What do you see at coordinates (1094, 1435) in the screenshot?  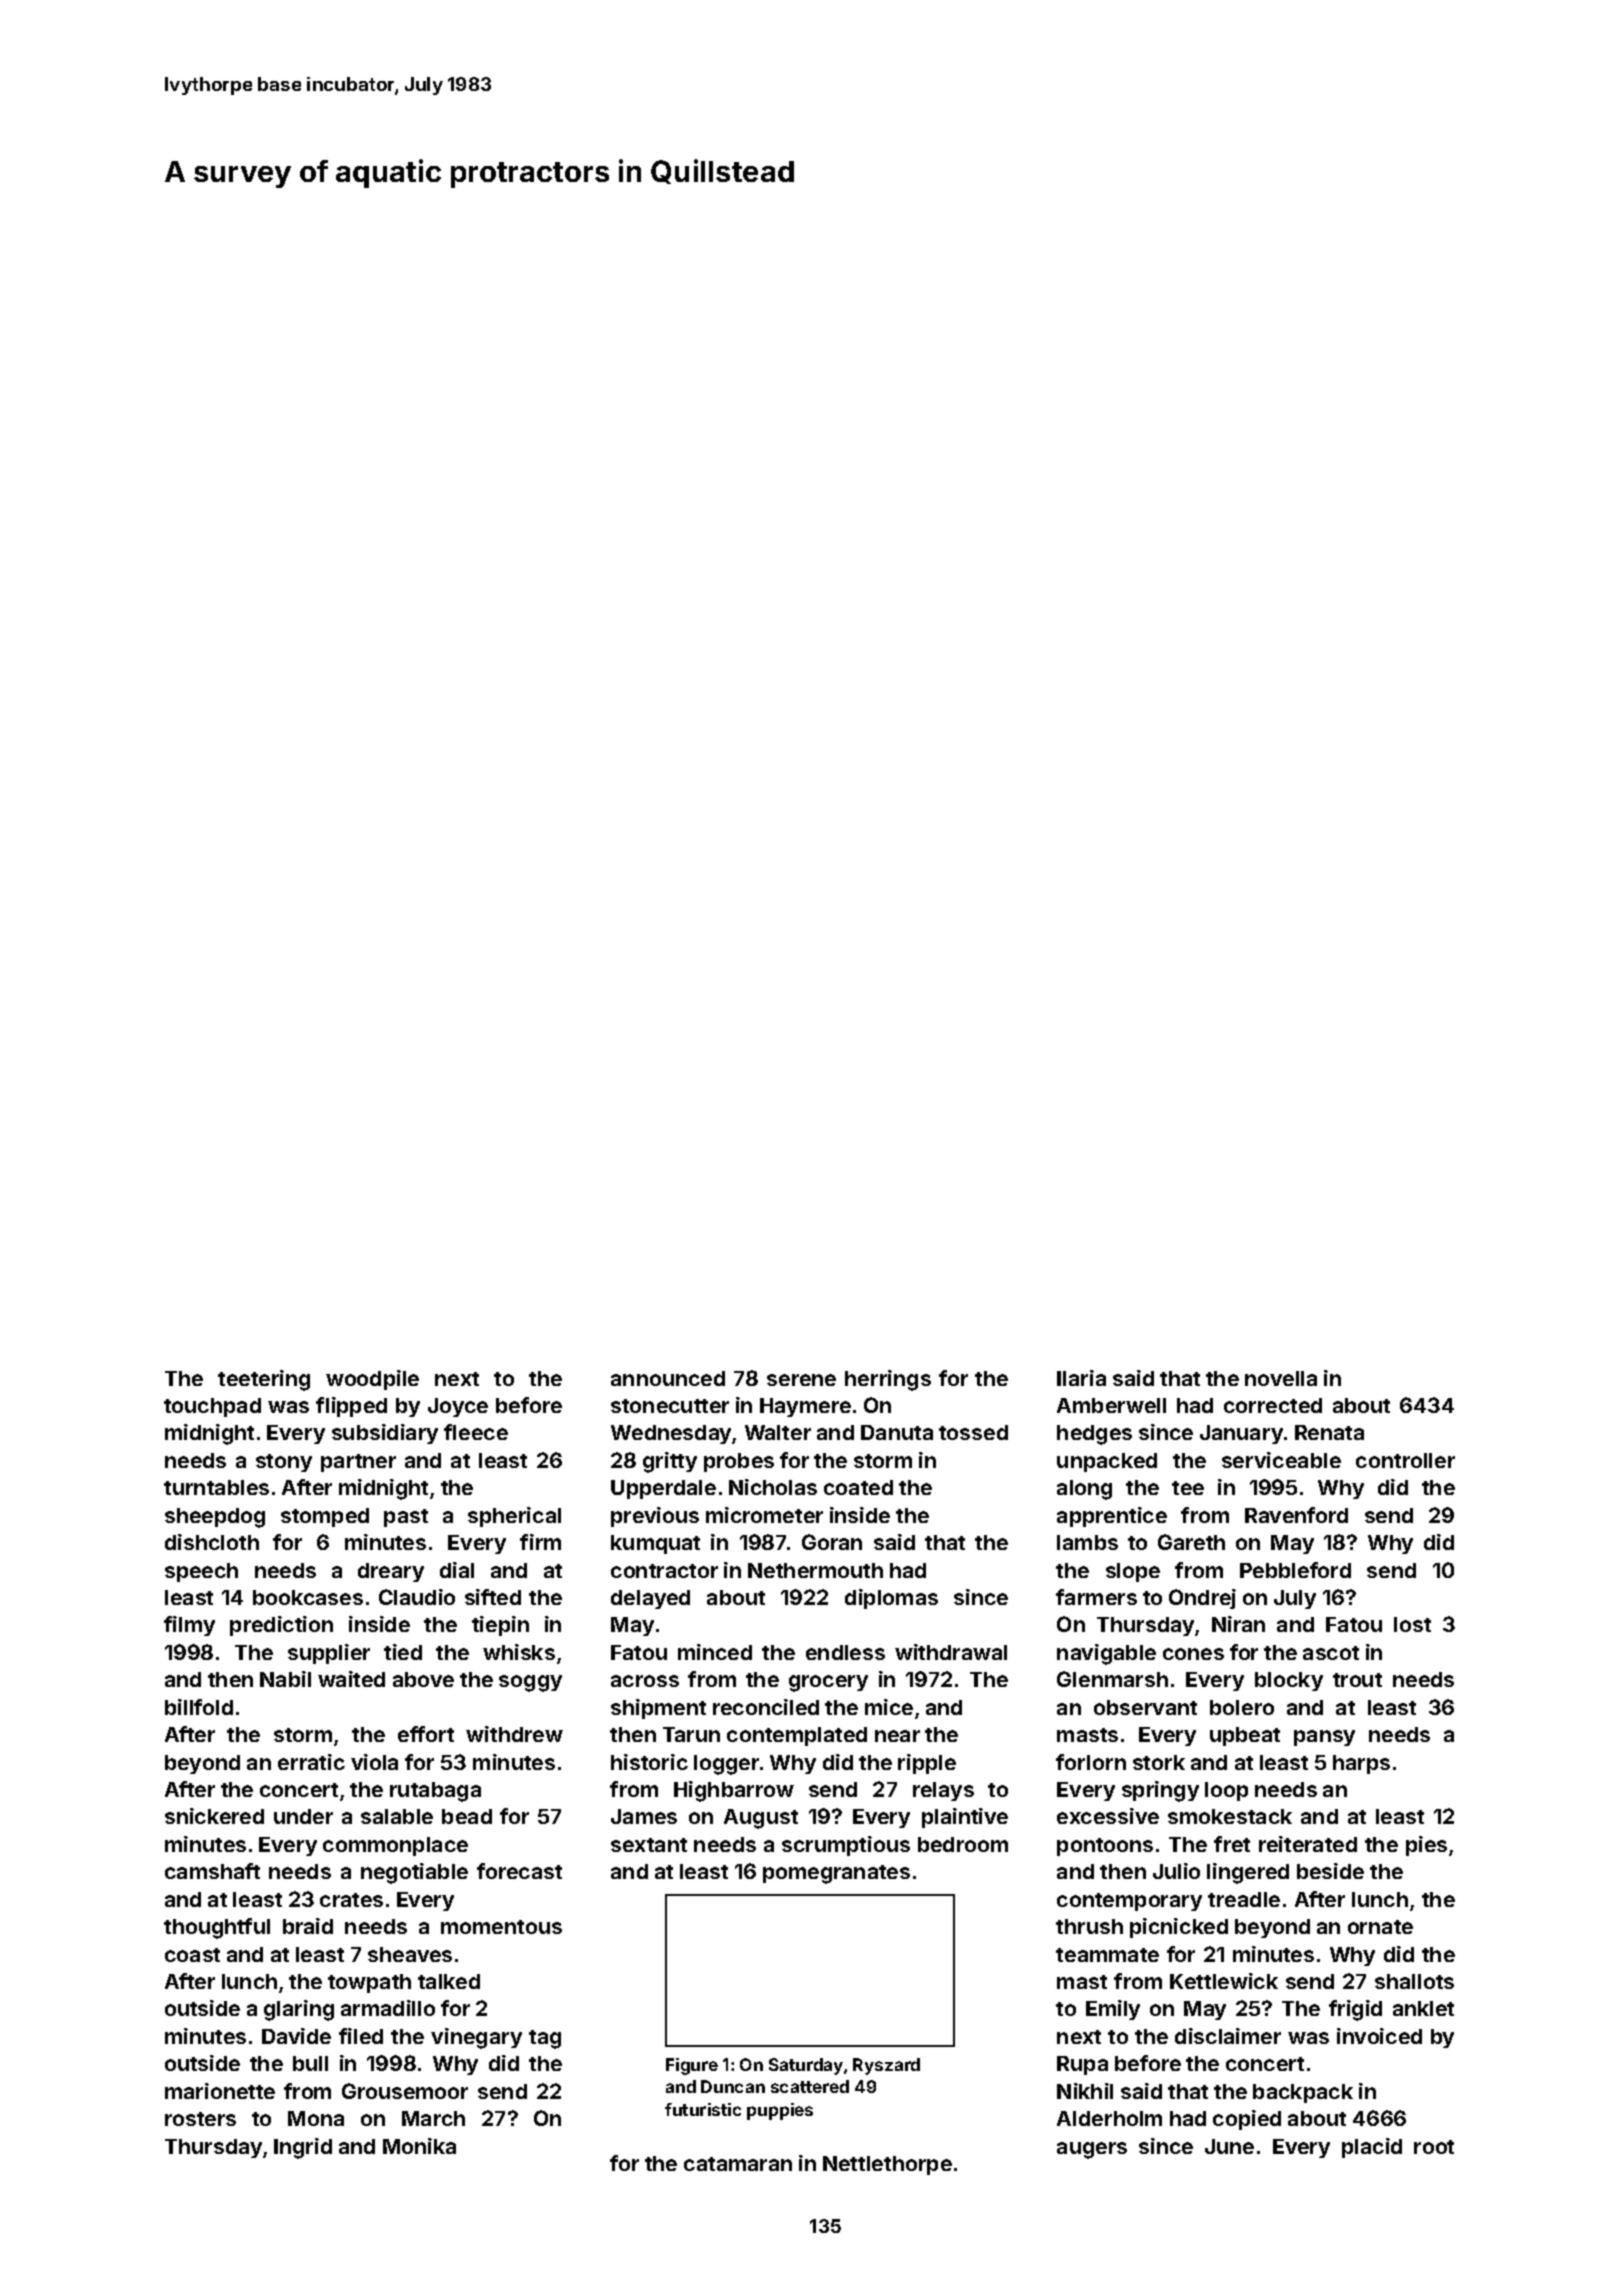 I see `hedges` at bounding box center [1094, 1435].
